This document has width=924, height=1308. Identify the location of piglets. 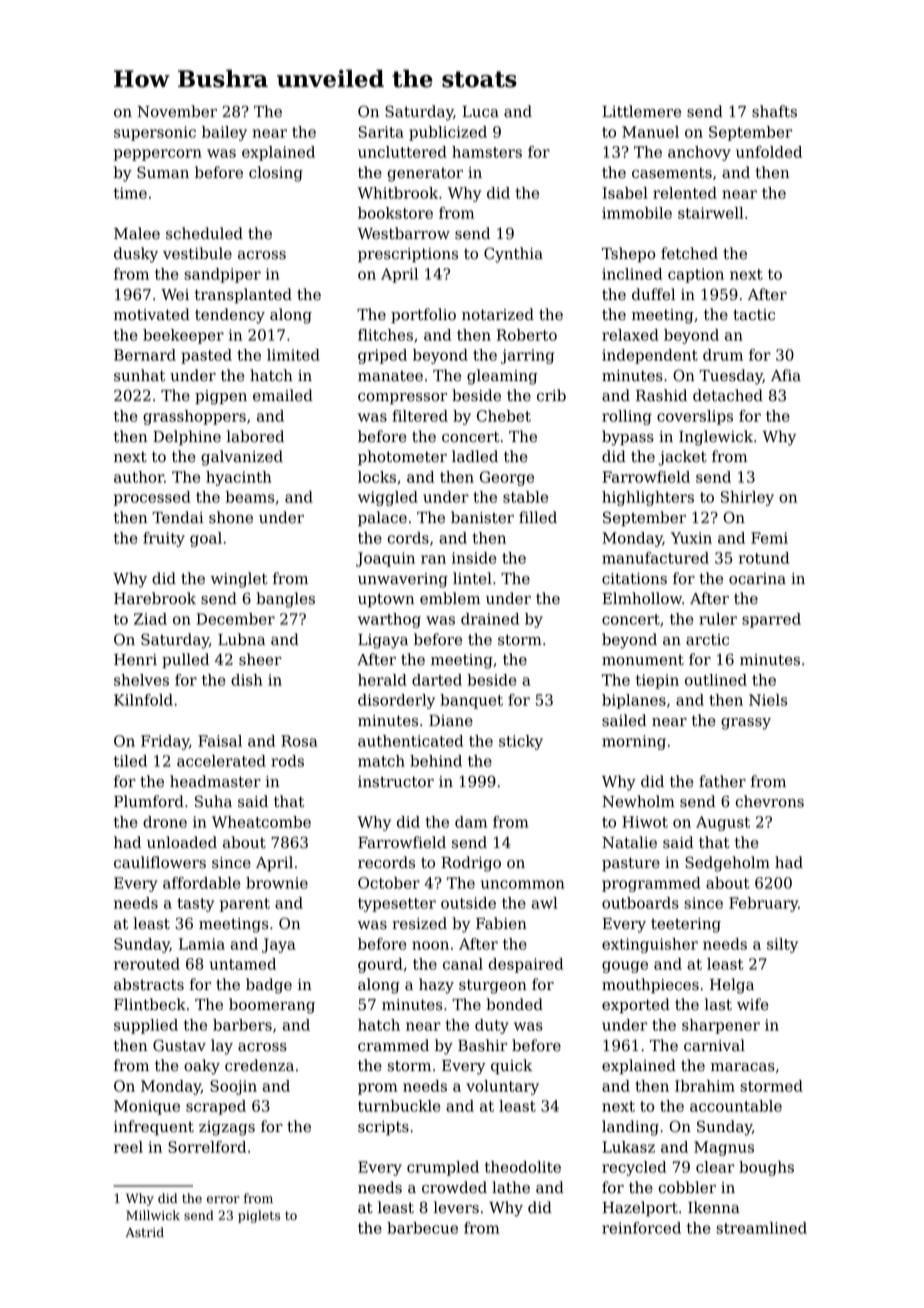
(259, 1216).
